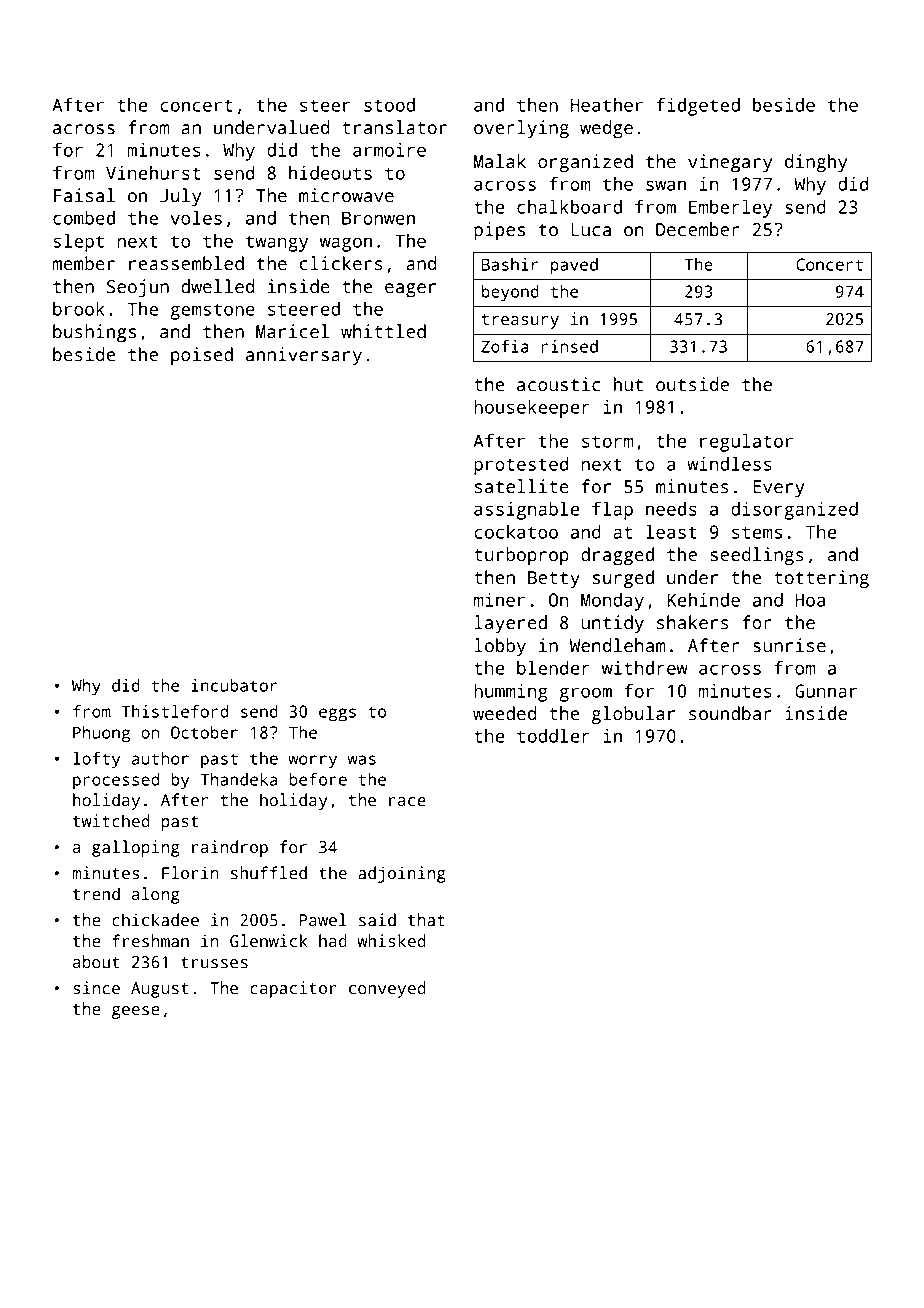 This page has height=1308, width=924. I want to click on bushings, so click(94, 333).
